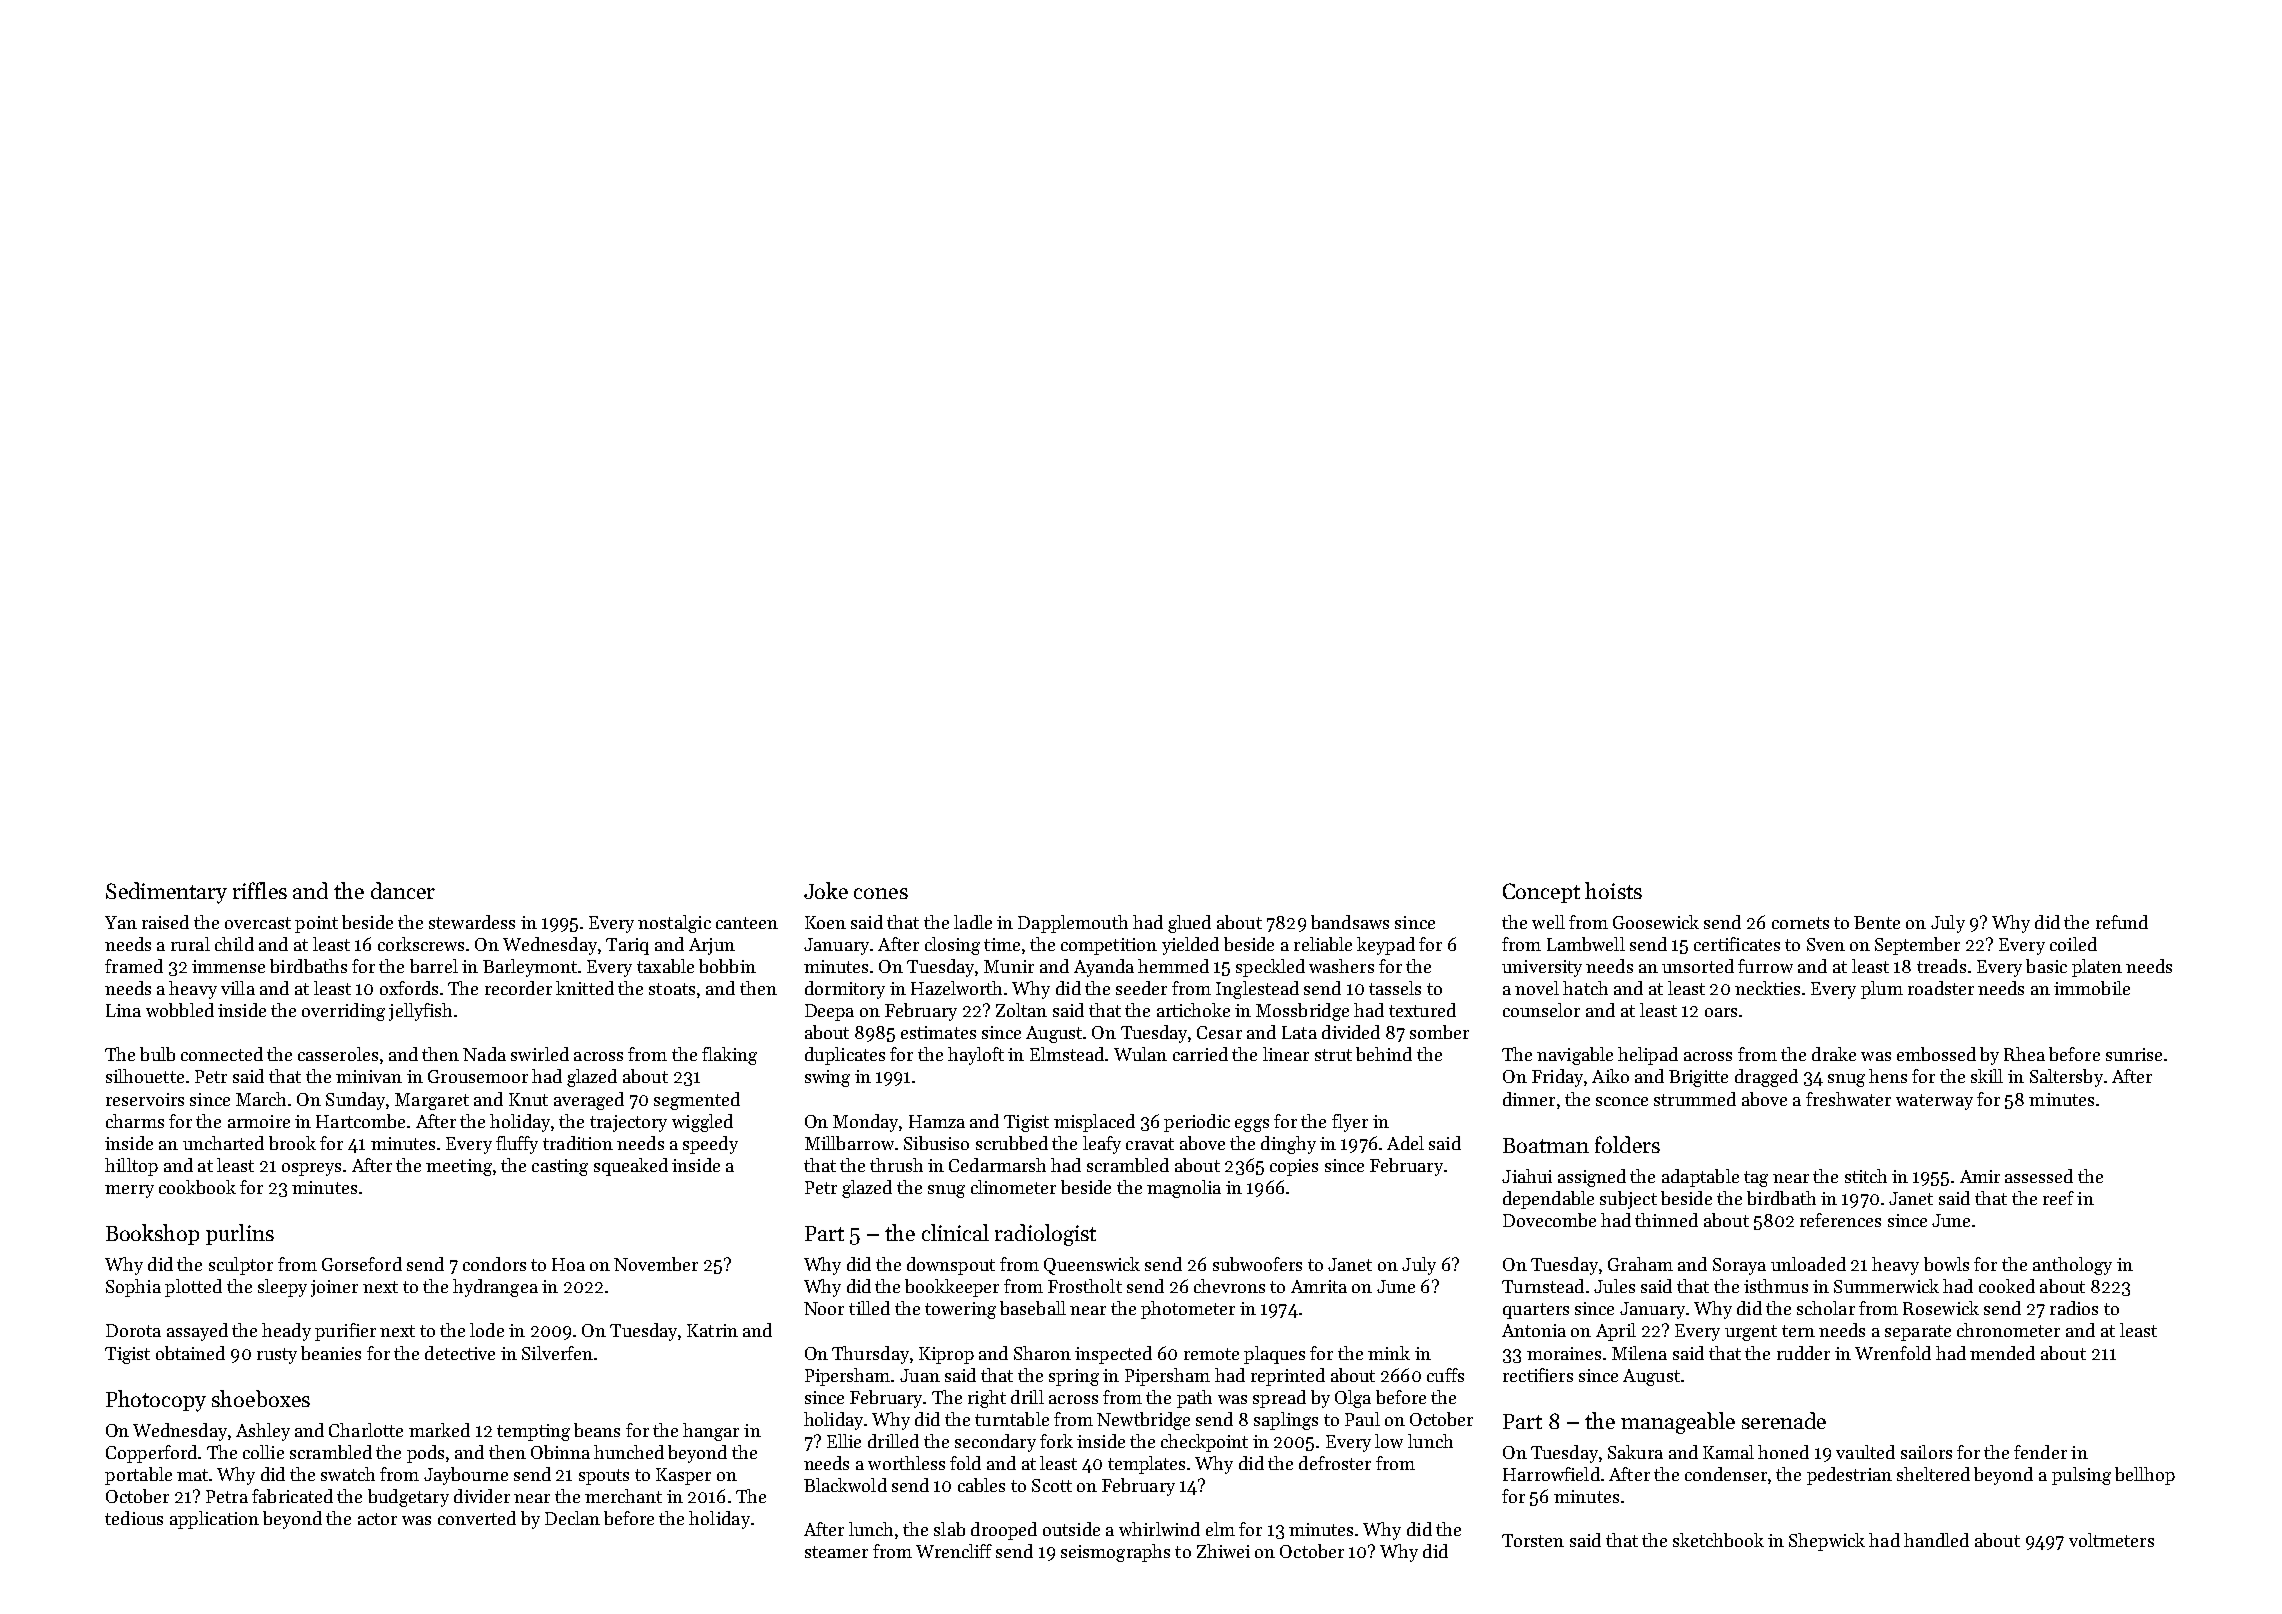 The image size is (2282, 1614). I want to click on charms, so click(135, 1121).
